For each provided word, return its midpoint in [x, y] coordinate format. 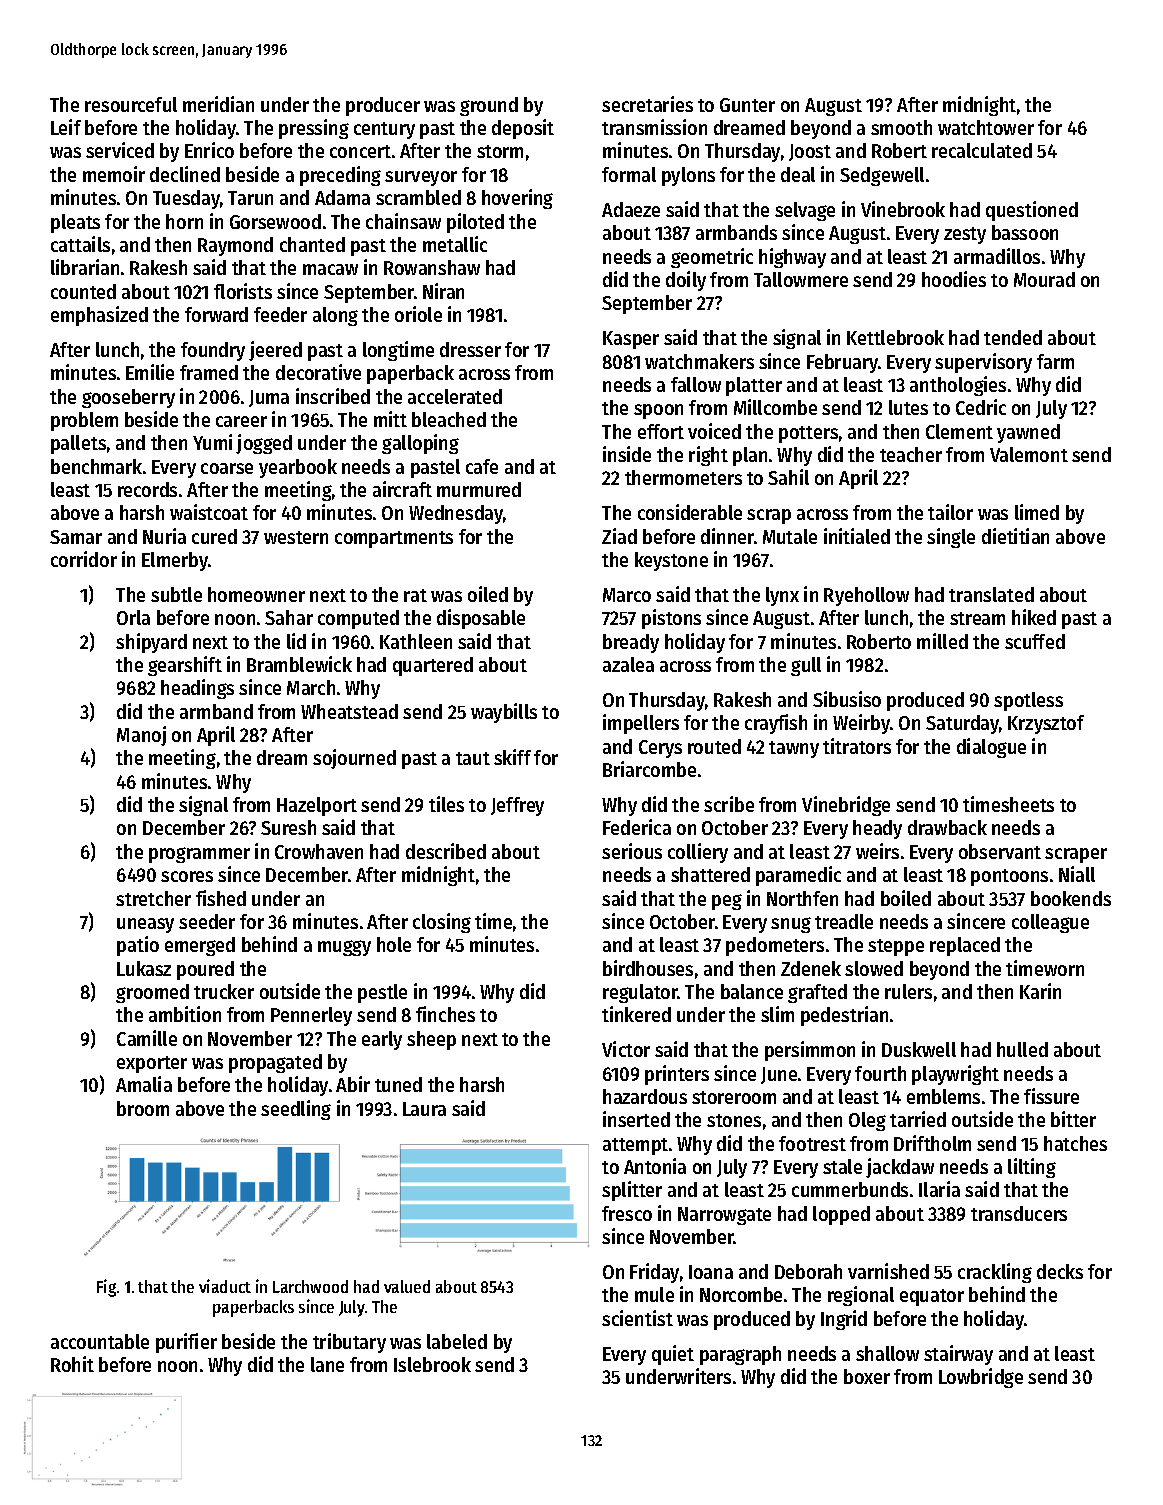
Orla [133, 617]
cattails [80, 244]
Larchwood [310, 1286]
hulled [1022, 1049]
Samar [76, 537]
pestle [382, 993]
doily [686, 281]
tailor [950, 512]
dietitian [1015, 536]
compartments [394, 539]
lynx [782, 596]
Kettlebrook [895, 337]
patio [138, 946]
